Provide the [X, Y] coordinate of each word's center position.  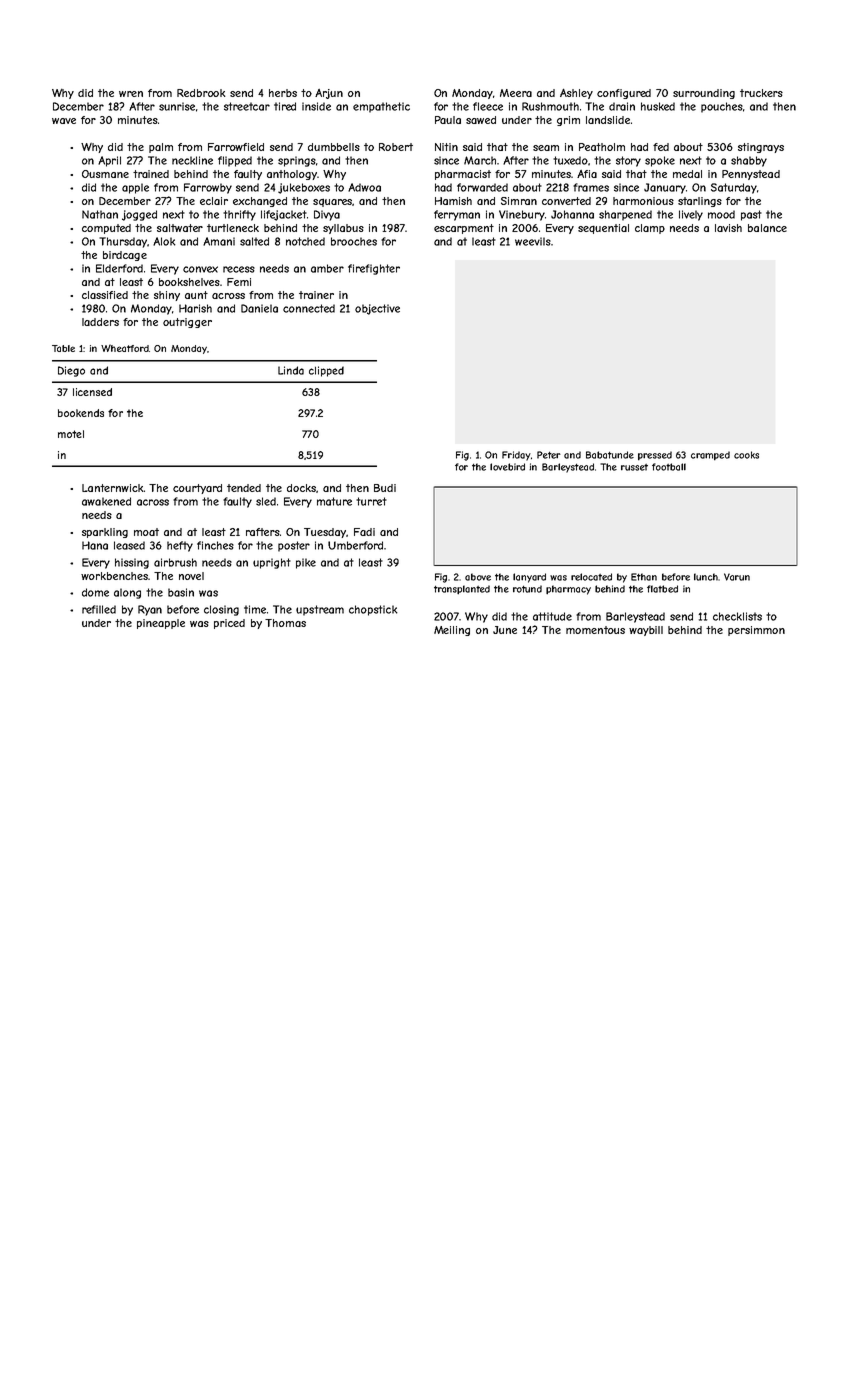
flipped [235, 161]
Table [63, 348]
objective [377, 309]
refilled [99, 609]
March [480, 160]
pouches [722, 107]
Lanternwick [113, 488]
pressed [655, 456]
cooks [746, 455]
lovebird [507, 467]
